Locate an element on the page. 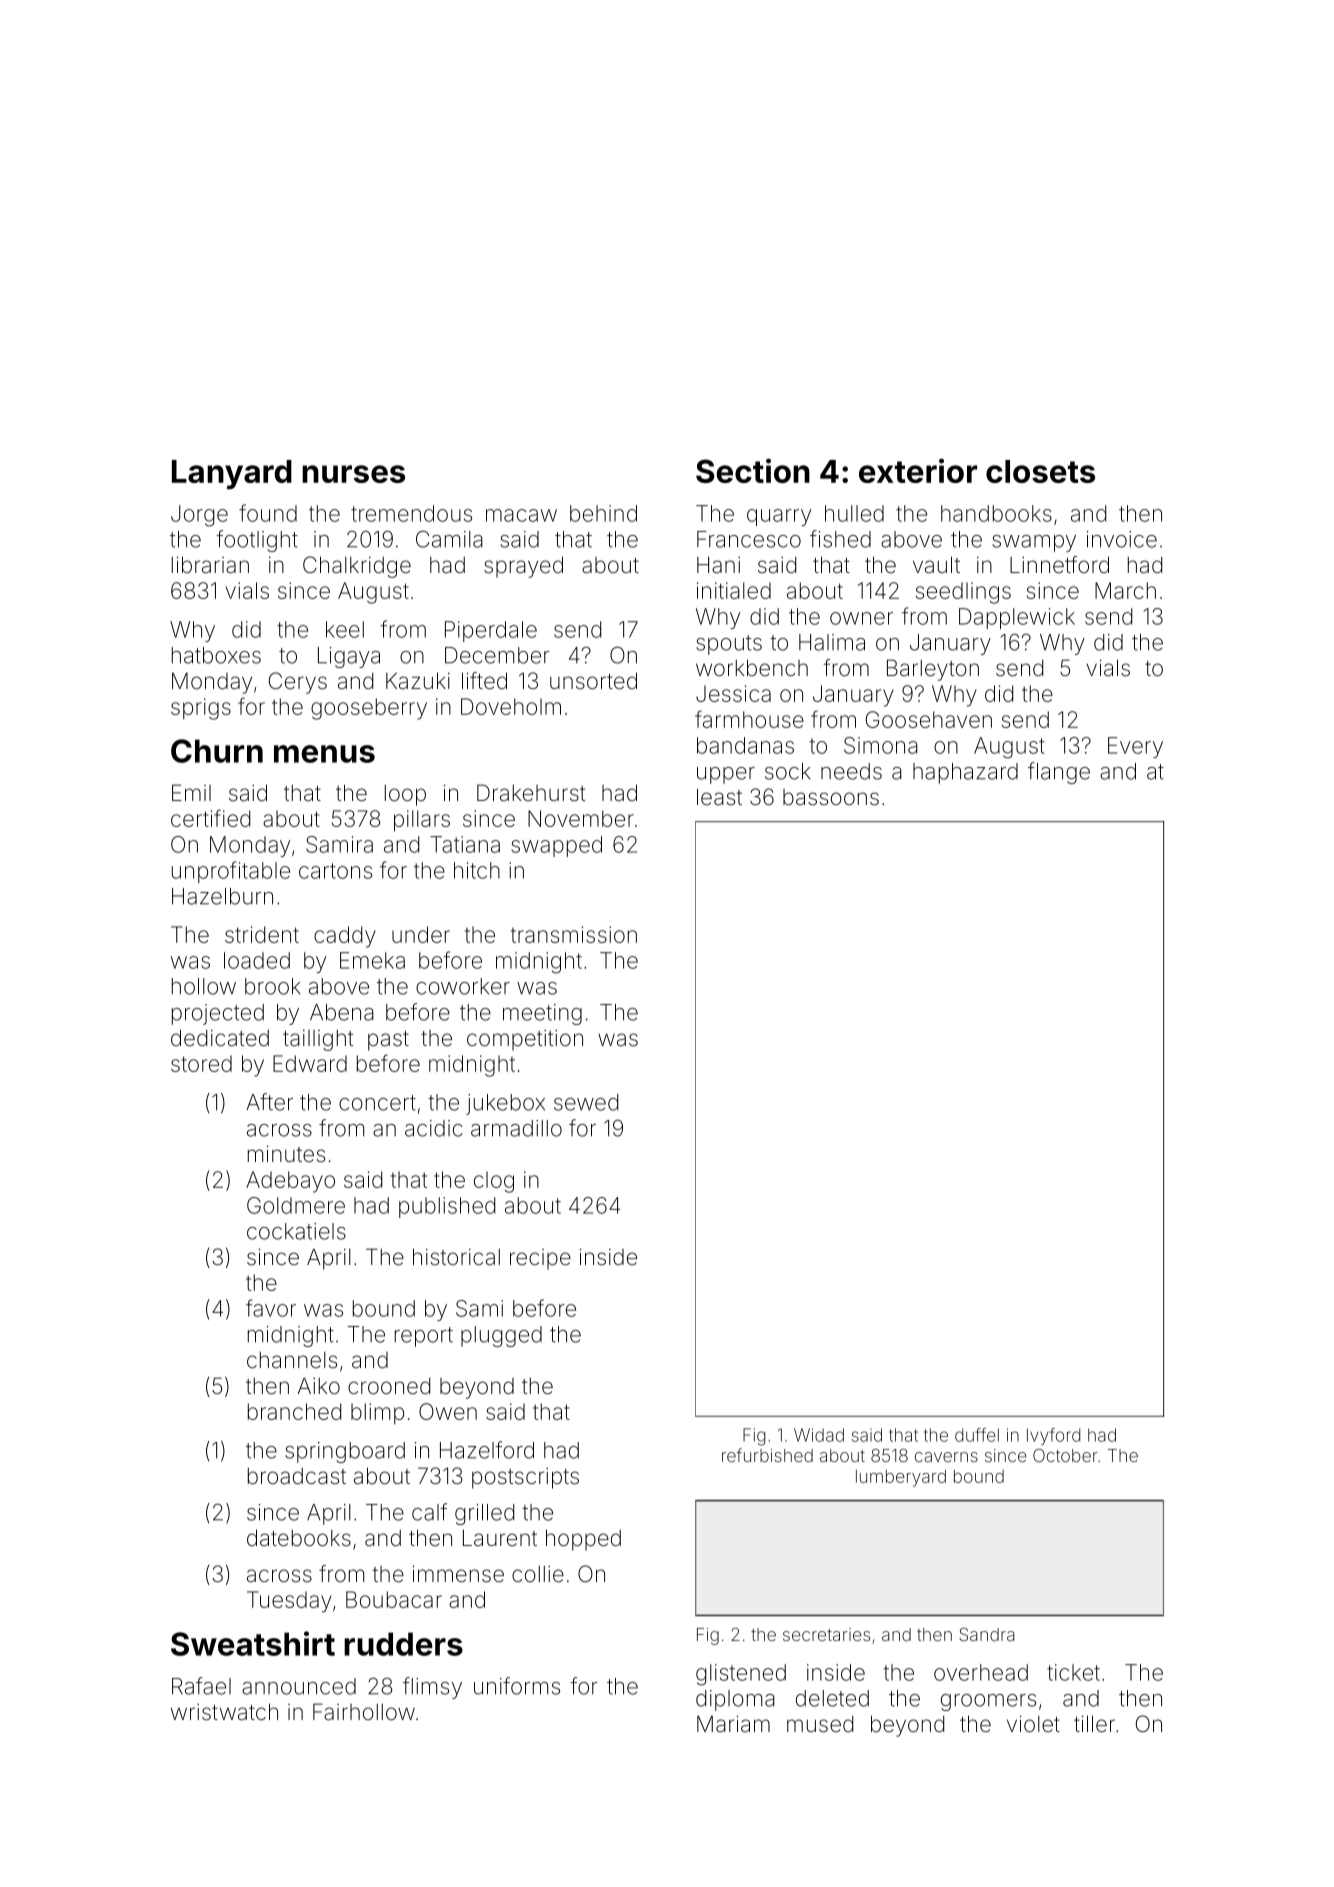 The image size is (1334, 1887). behind is located at coordinates (603, 513).
